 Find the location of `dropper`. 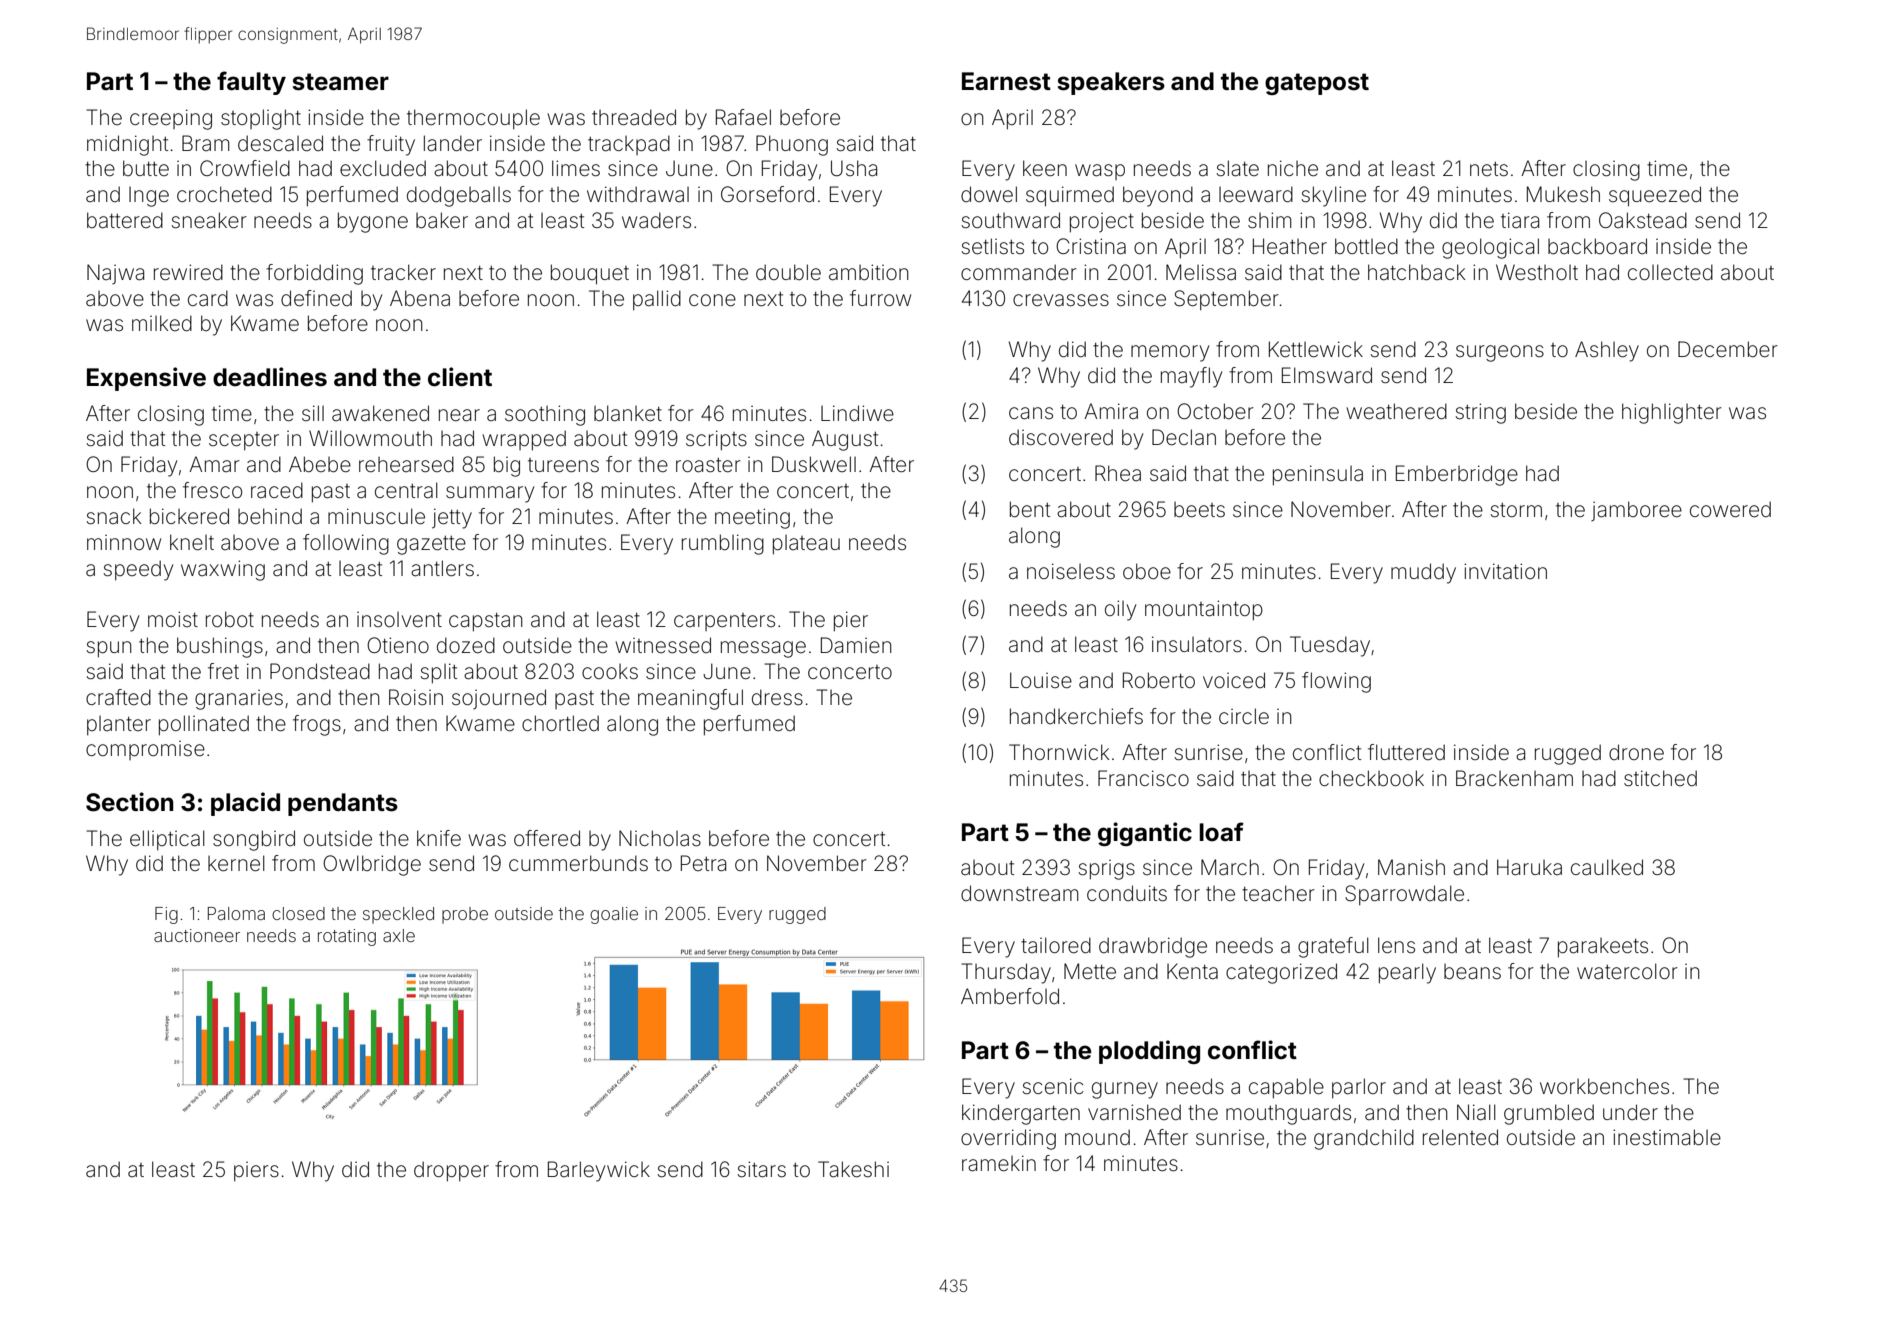

dropper is located at coordinates (451, 1171).
